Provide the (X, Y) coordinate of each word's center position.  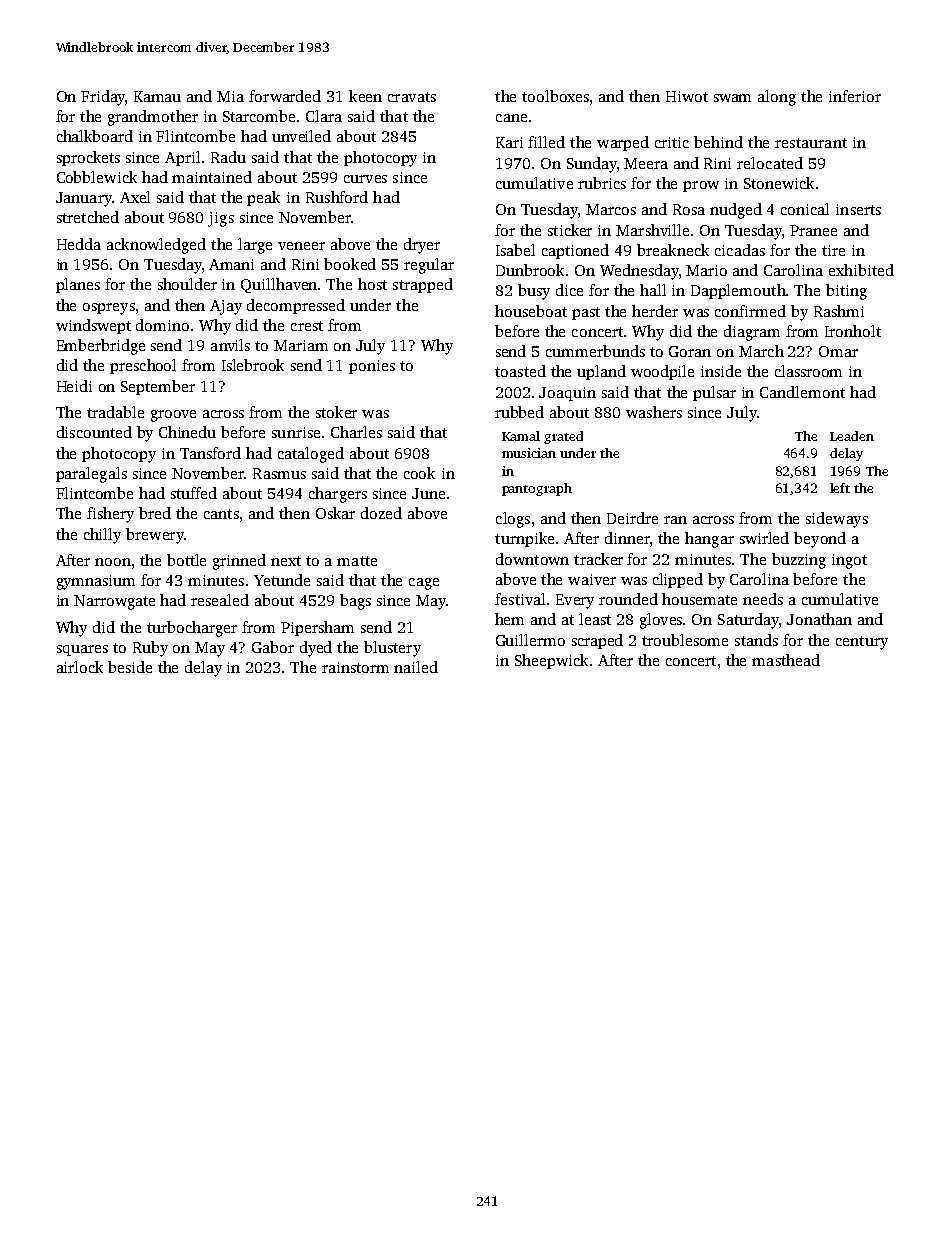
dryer (422, 246)
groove (173, 416)
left (840, 488)
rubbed (519, 412)
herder (655, 311)
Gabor (273, 647)
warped (623, 143)
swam (732, 98)
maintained (212, 177)
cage (424, 584)
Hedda (79, 244)
